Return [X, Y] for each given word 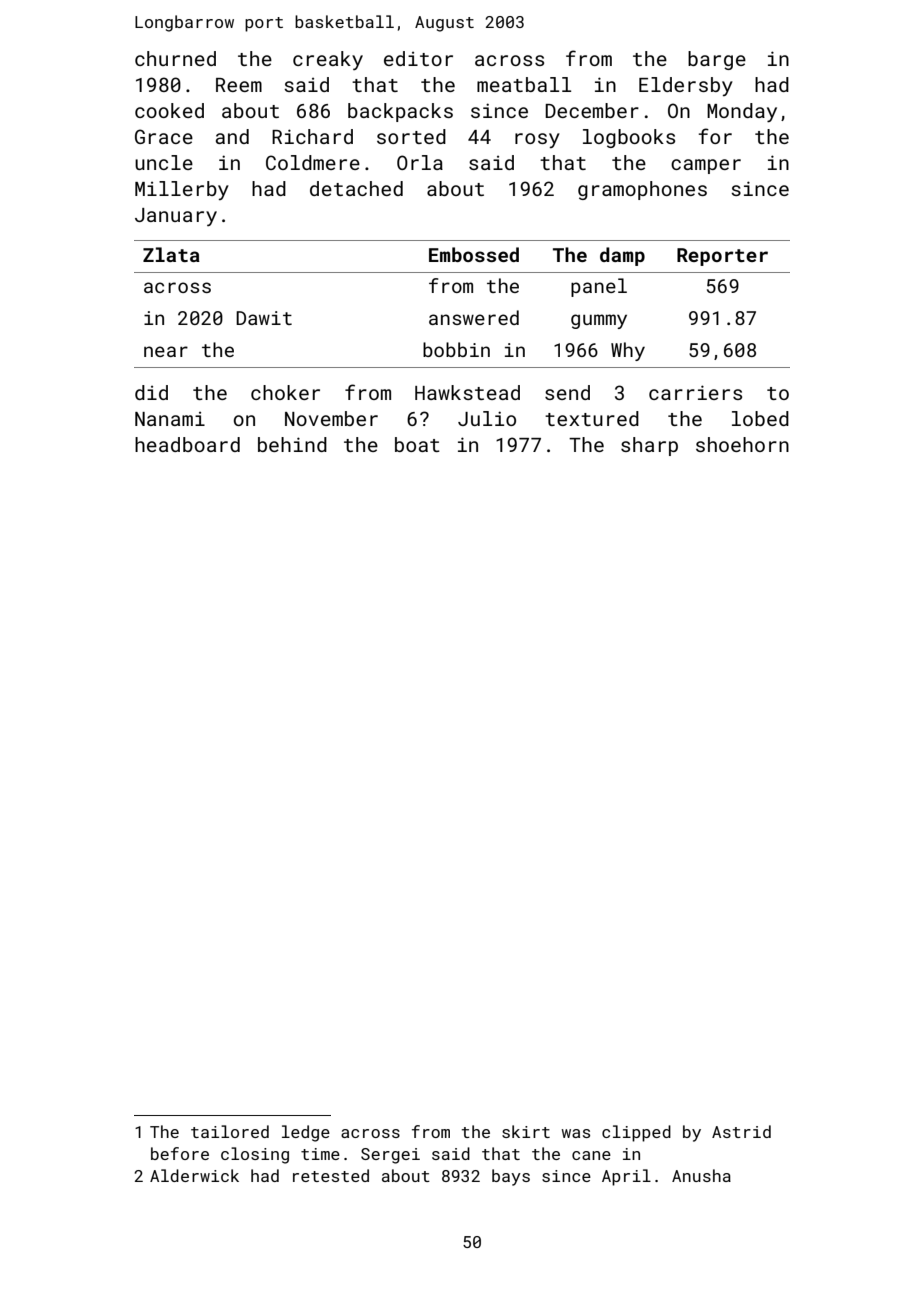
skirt [526, 1131]
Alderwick [194, 1175]
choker [285, 392]
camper [706, 166]
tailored [230, 1131]
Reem [239, 85]
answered [474, 317]
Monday [742, 112]
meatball [524, 84]
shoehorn [742, 444]
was [576, 1133]
